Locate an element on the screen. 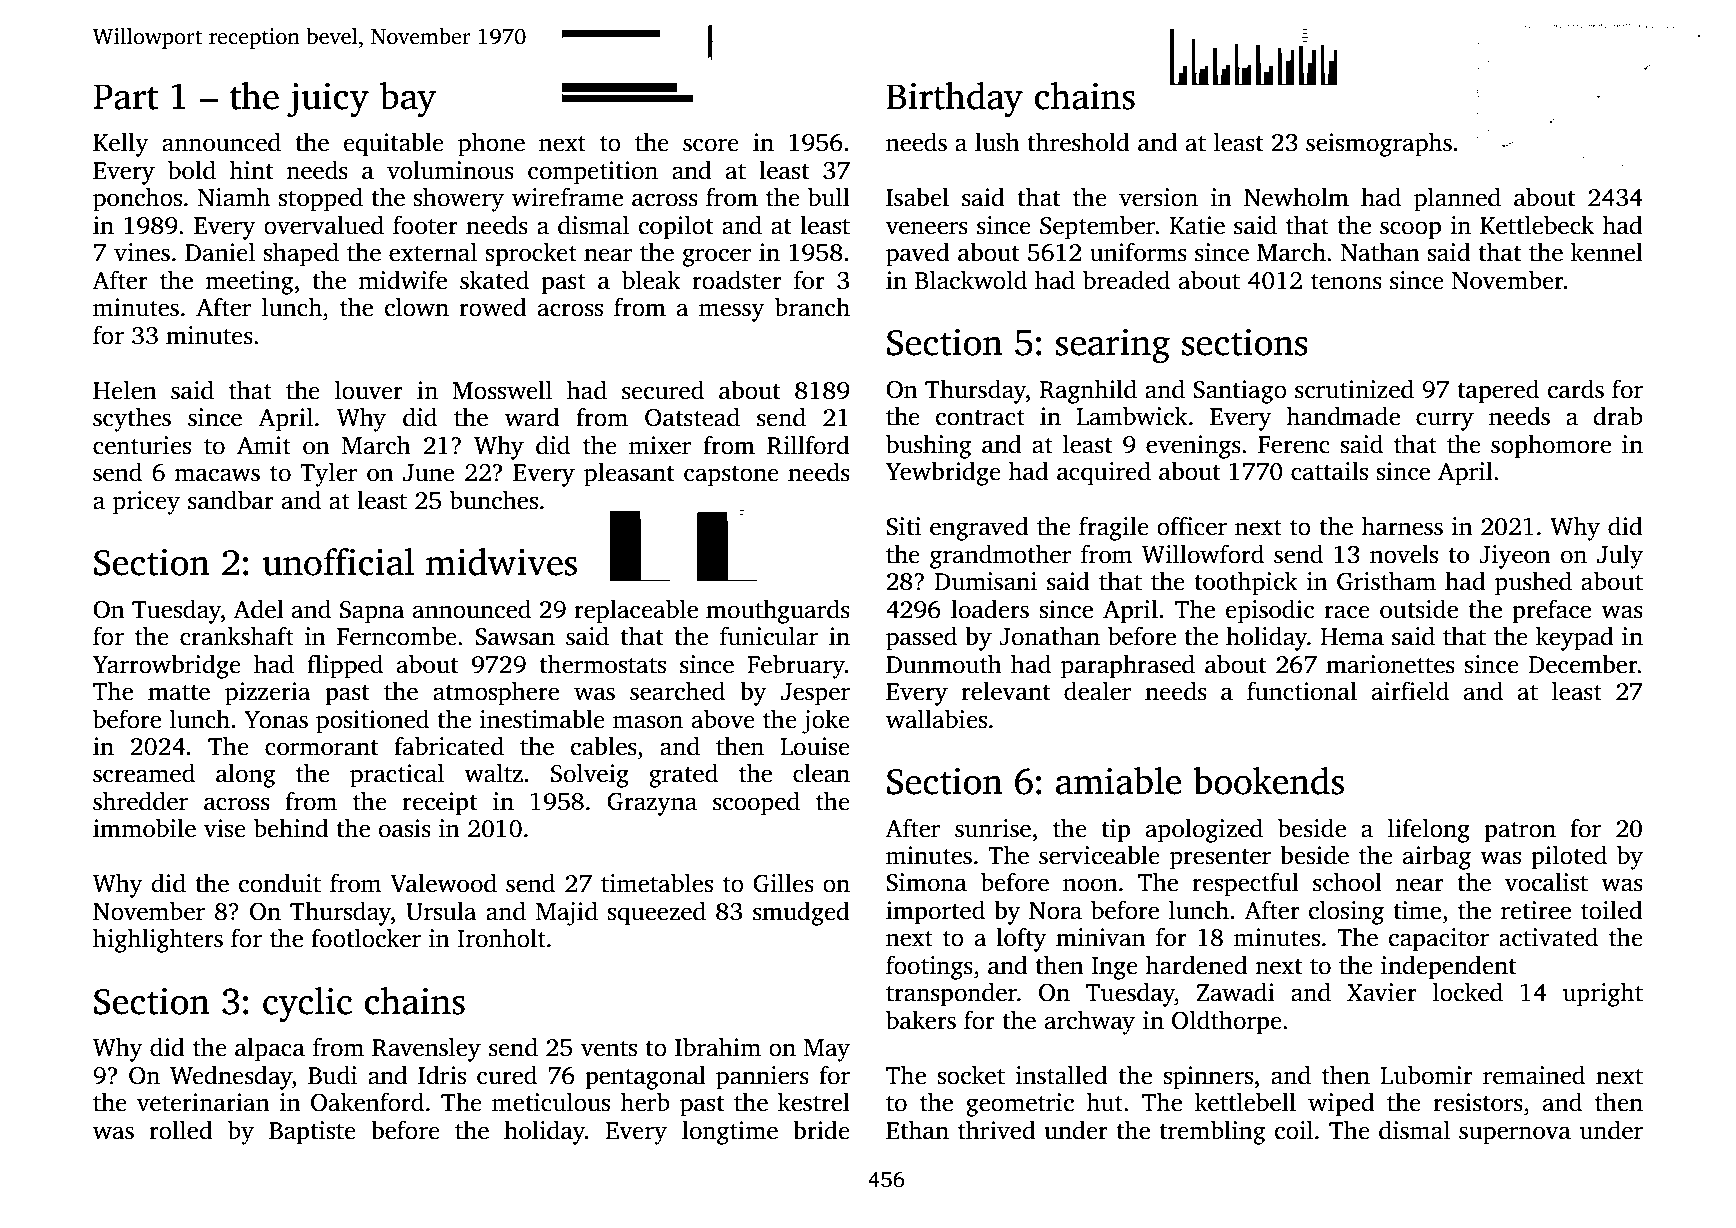 This screenshot has height=1228, width=1736. footlocker is located at coordinates (366, 938).
